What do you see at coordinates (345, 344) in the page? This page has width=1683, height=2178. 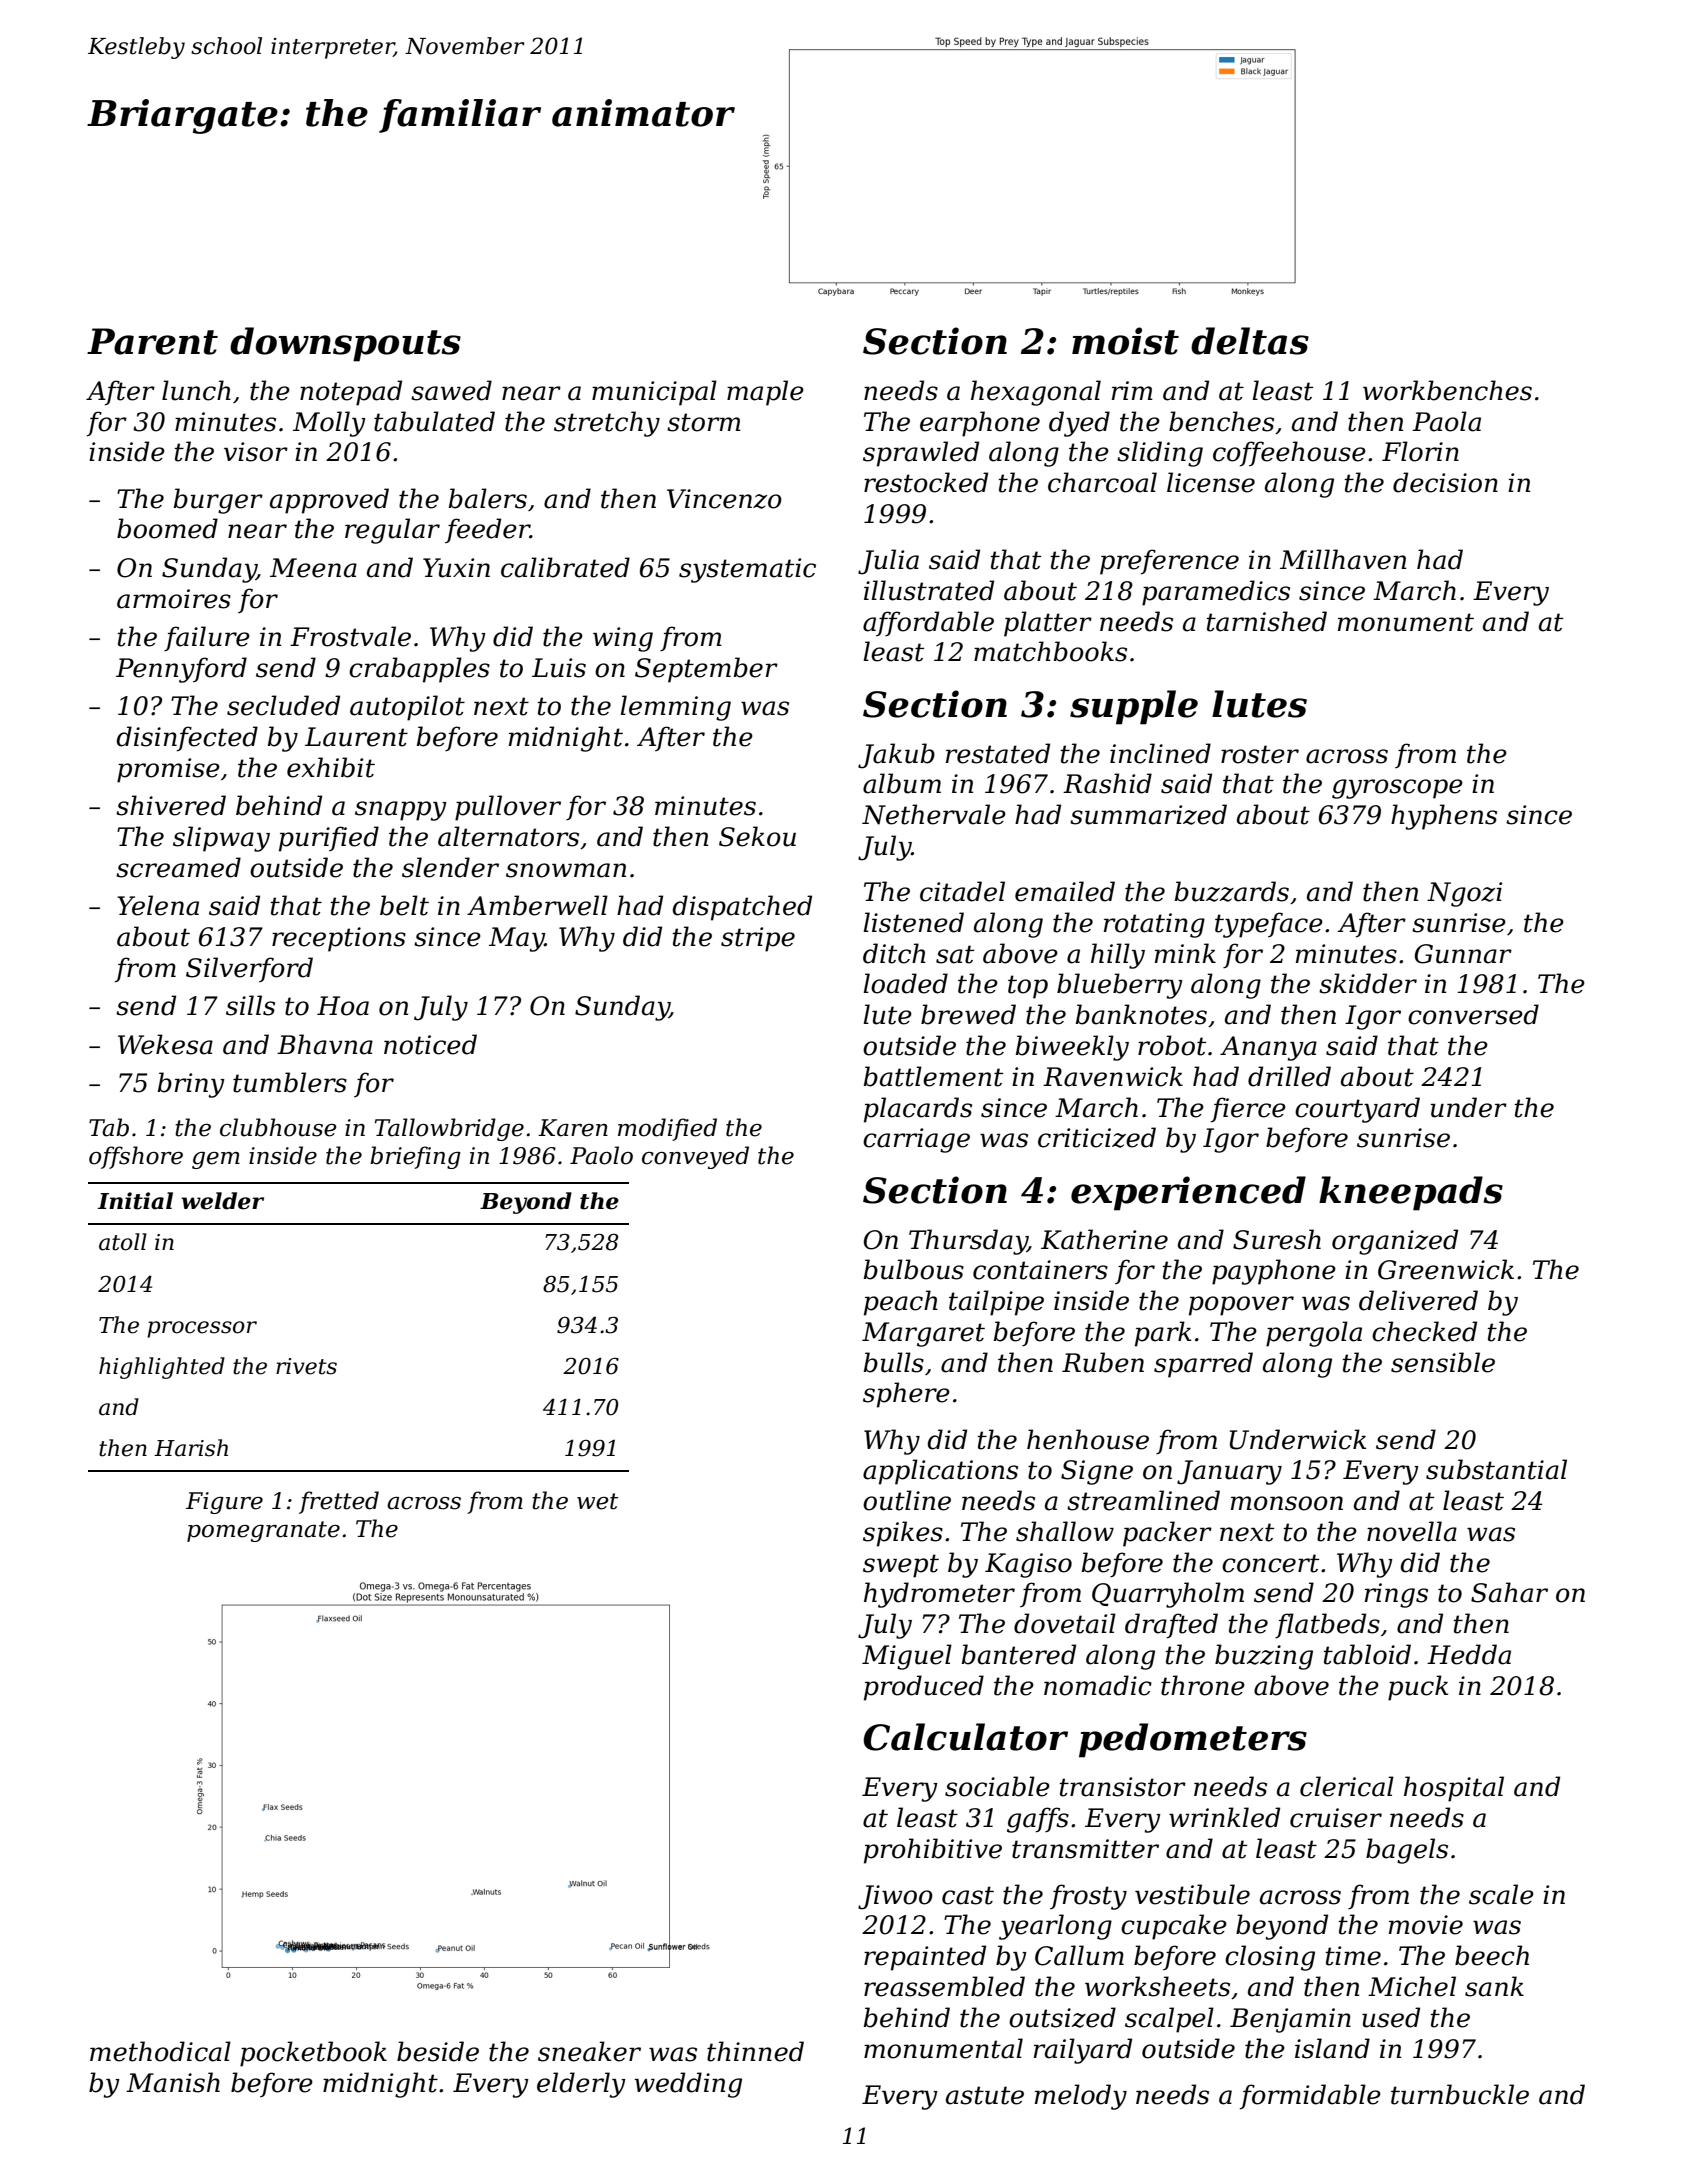 I see `downspouts` at bounding box center [345, 344].
